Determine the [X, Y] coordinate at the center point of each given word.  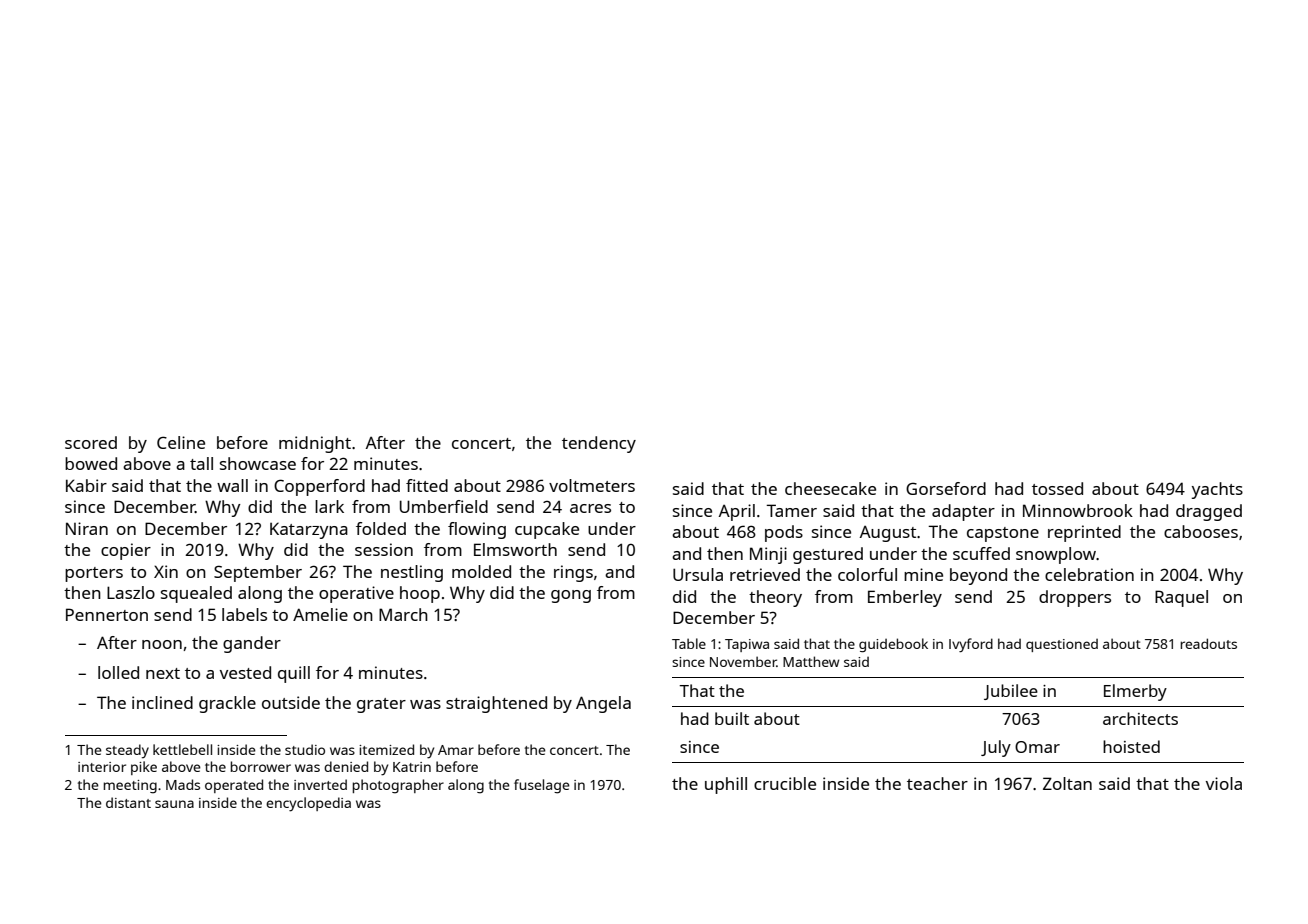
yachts [1217, 490]
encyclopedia [308, 804]
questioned [1062, 645]
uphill [726, 785]
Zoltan [1067, 783]
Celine [181, 442]
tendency [599, 444]
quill [294, 674]
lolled [118, 672]
